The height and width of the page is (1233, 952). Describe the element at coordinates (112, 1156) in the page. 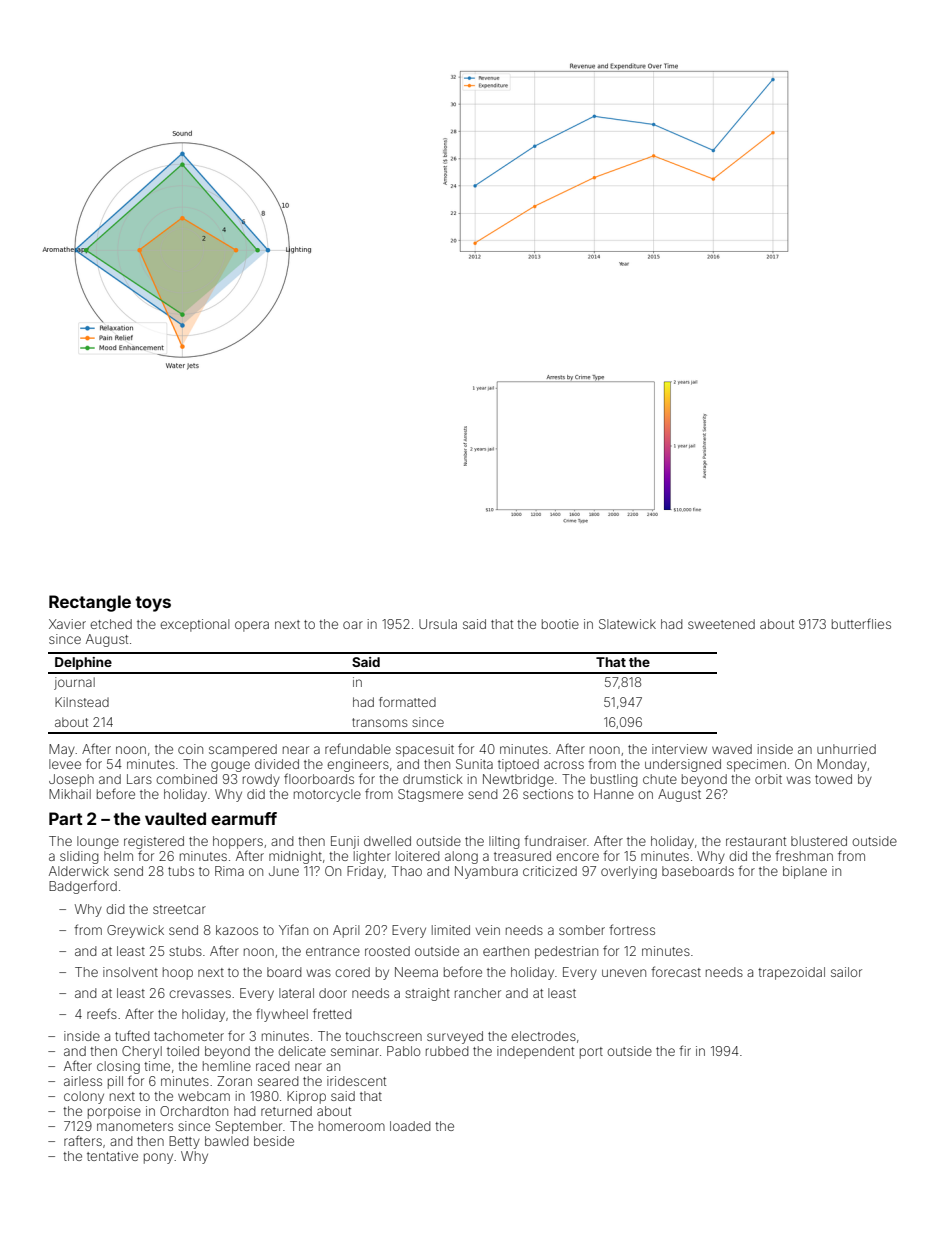

I see `tentative` at that location.
